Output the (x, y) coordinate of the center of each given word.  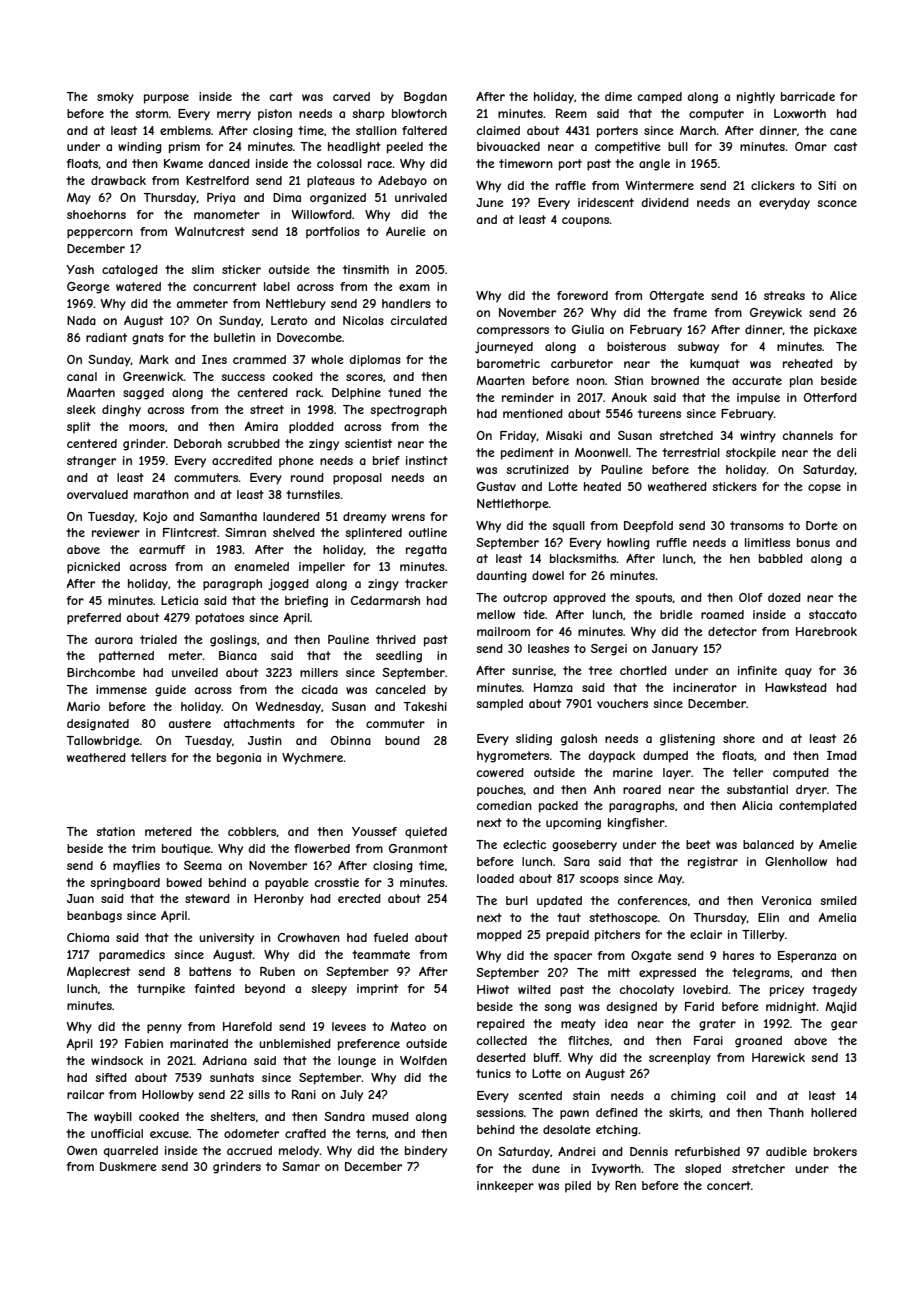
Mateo (408, 1026)
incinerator (705, 687)
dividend (665, 202)
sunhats (232, 1077)
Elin (768, 917)
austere (190, 723)
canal (82, 376)
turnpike (161, 990)
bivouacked (508, 146)
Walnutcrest (210, 231)
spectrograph (408, 411)
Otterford (830, 397)
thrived (396, 639)
